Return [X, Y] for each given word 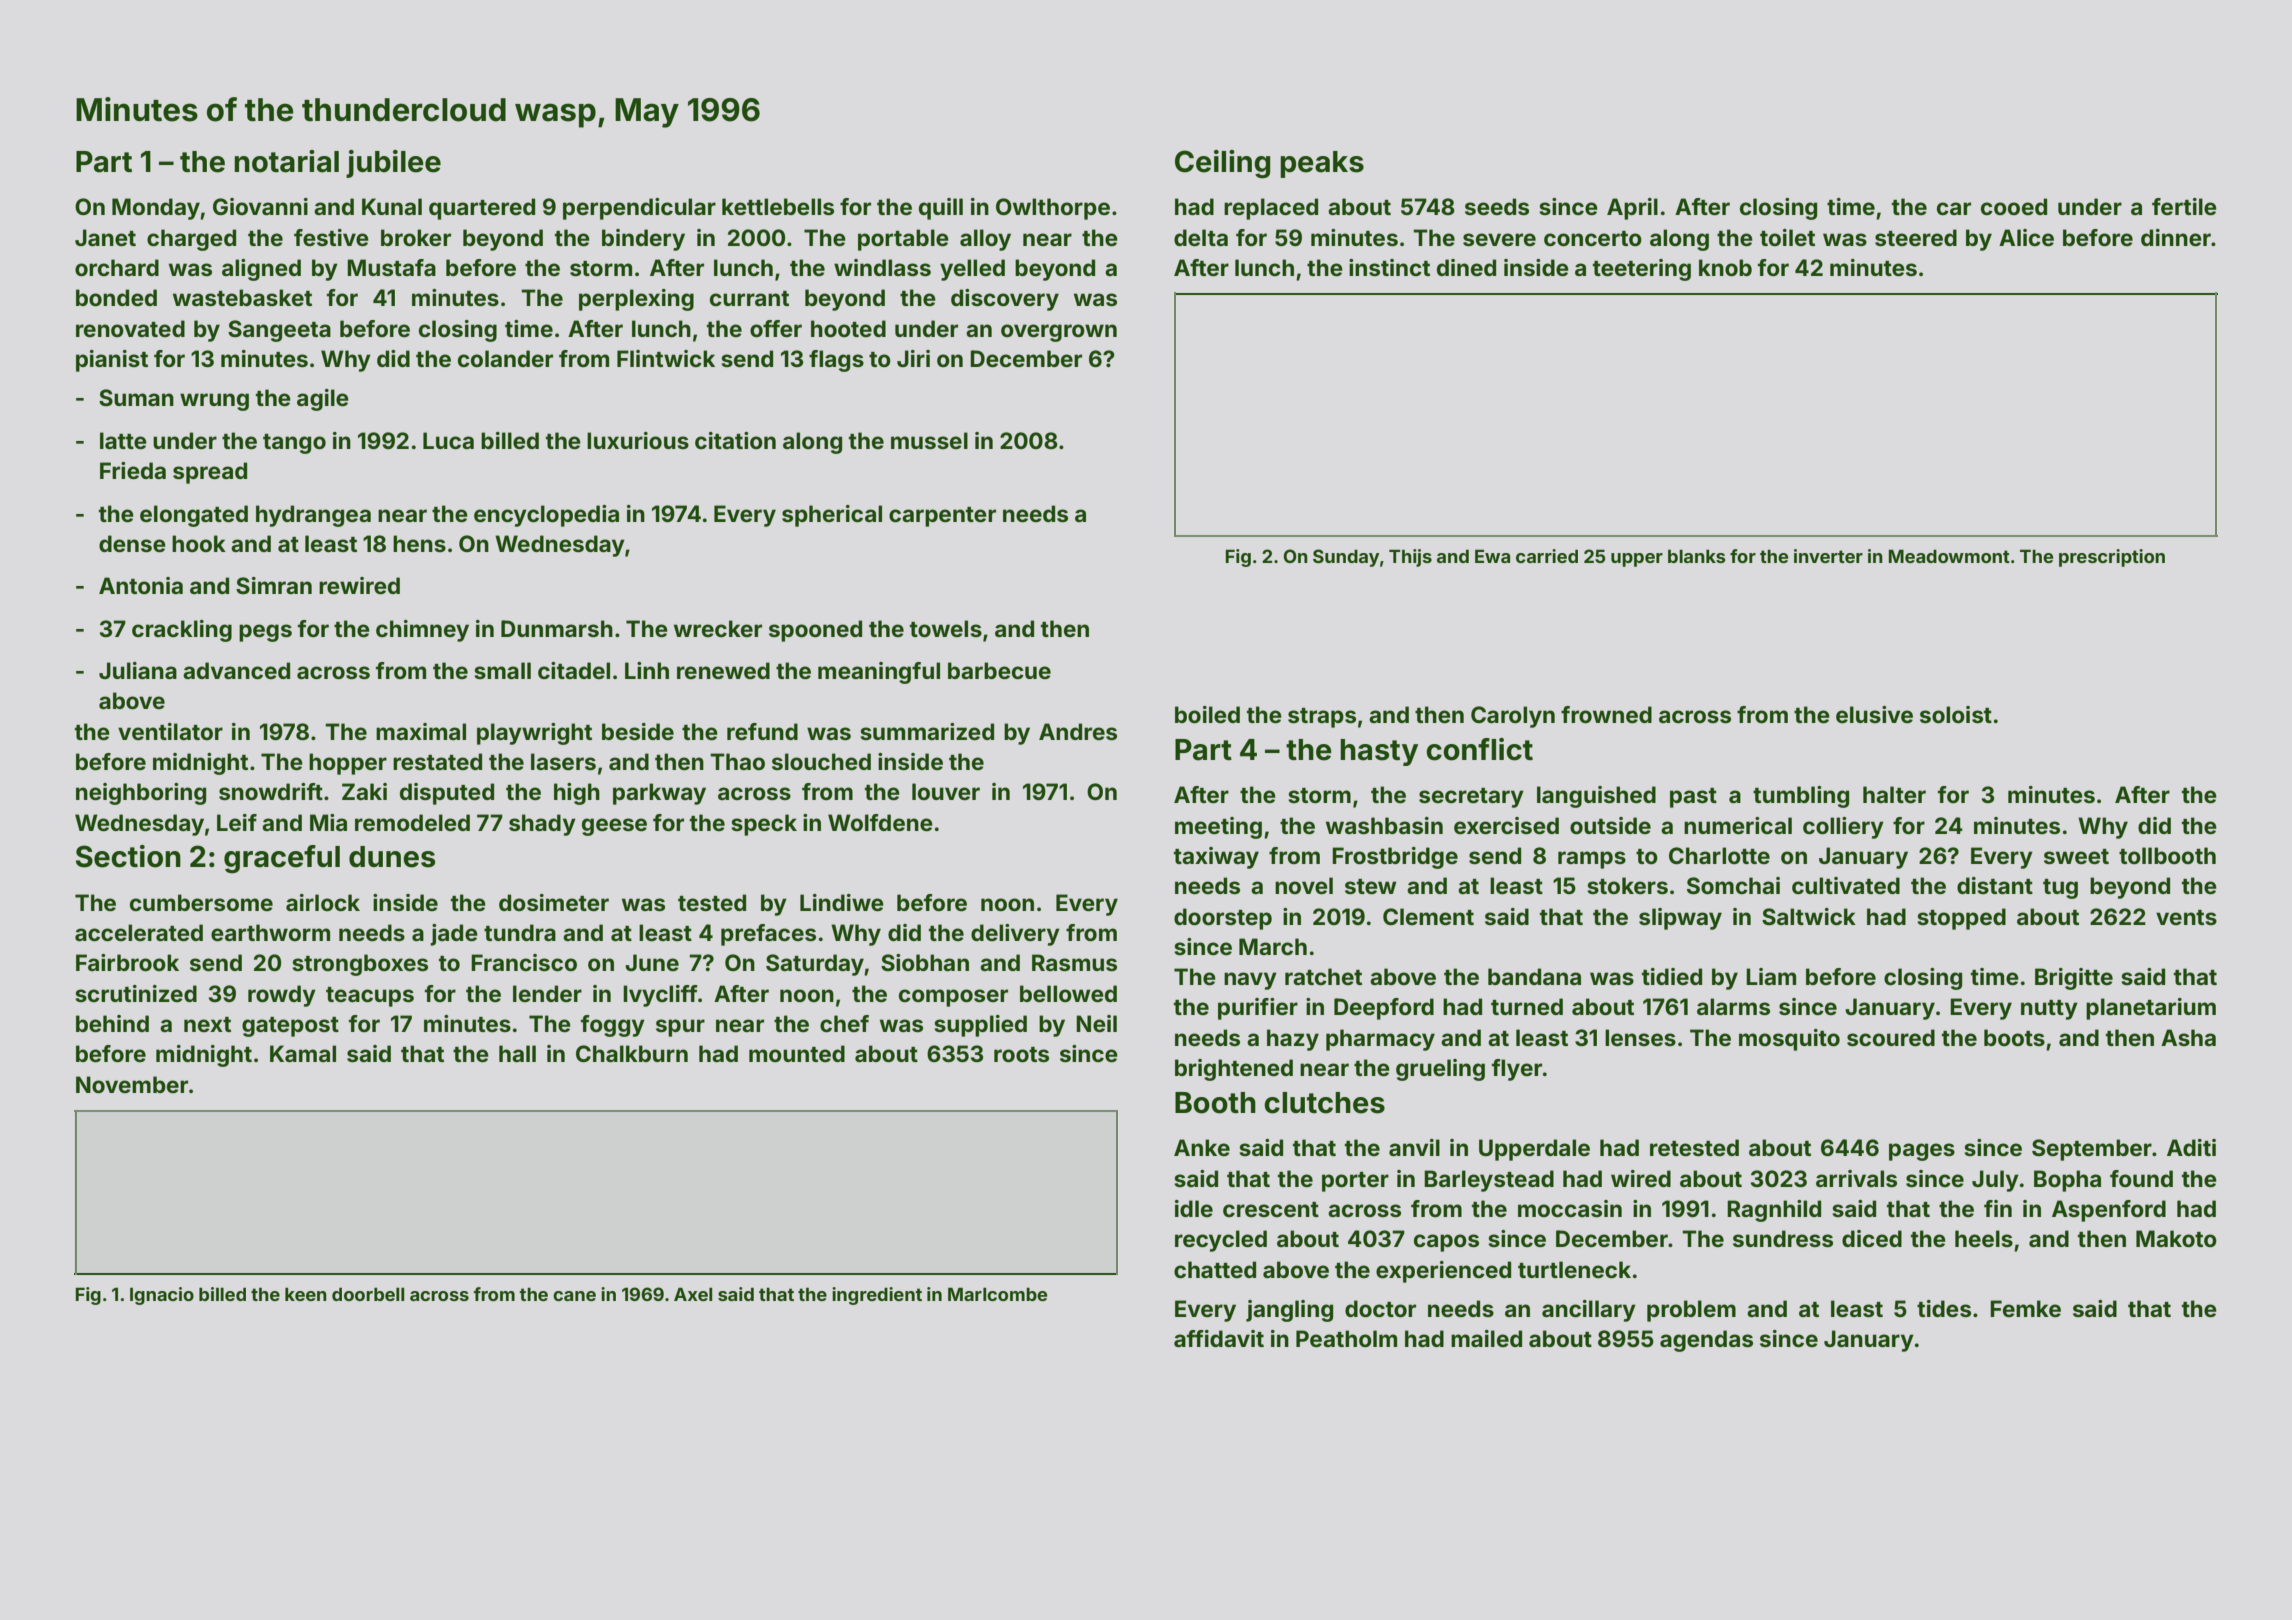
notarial [286, 161]
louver [946, 792]
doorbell [368, 1294]
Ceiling [1223, 164]
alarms [1733, 1006]
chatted [1215, 1269]
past [1693, 798]
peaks [1322, 164]
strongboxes [360, 965]
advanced [236, 670]
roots [1021, 1055]
